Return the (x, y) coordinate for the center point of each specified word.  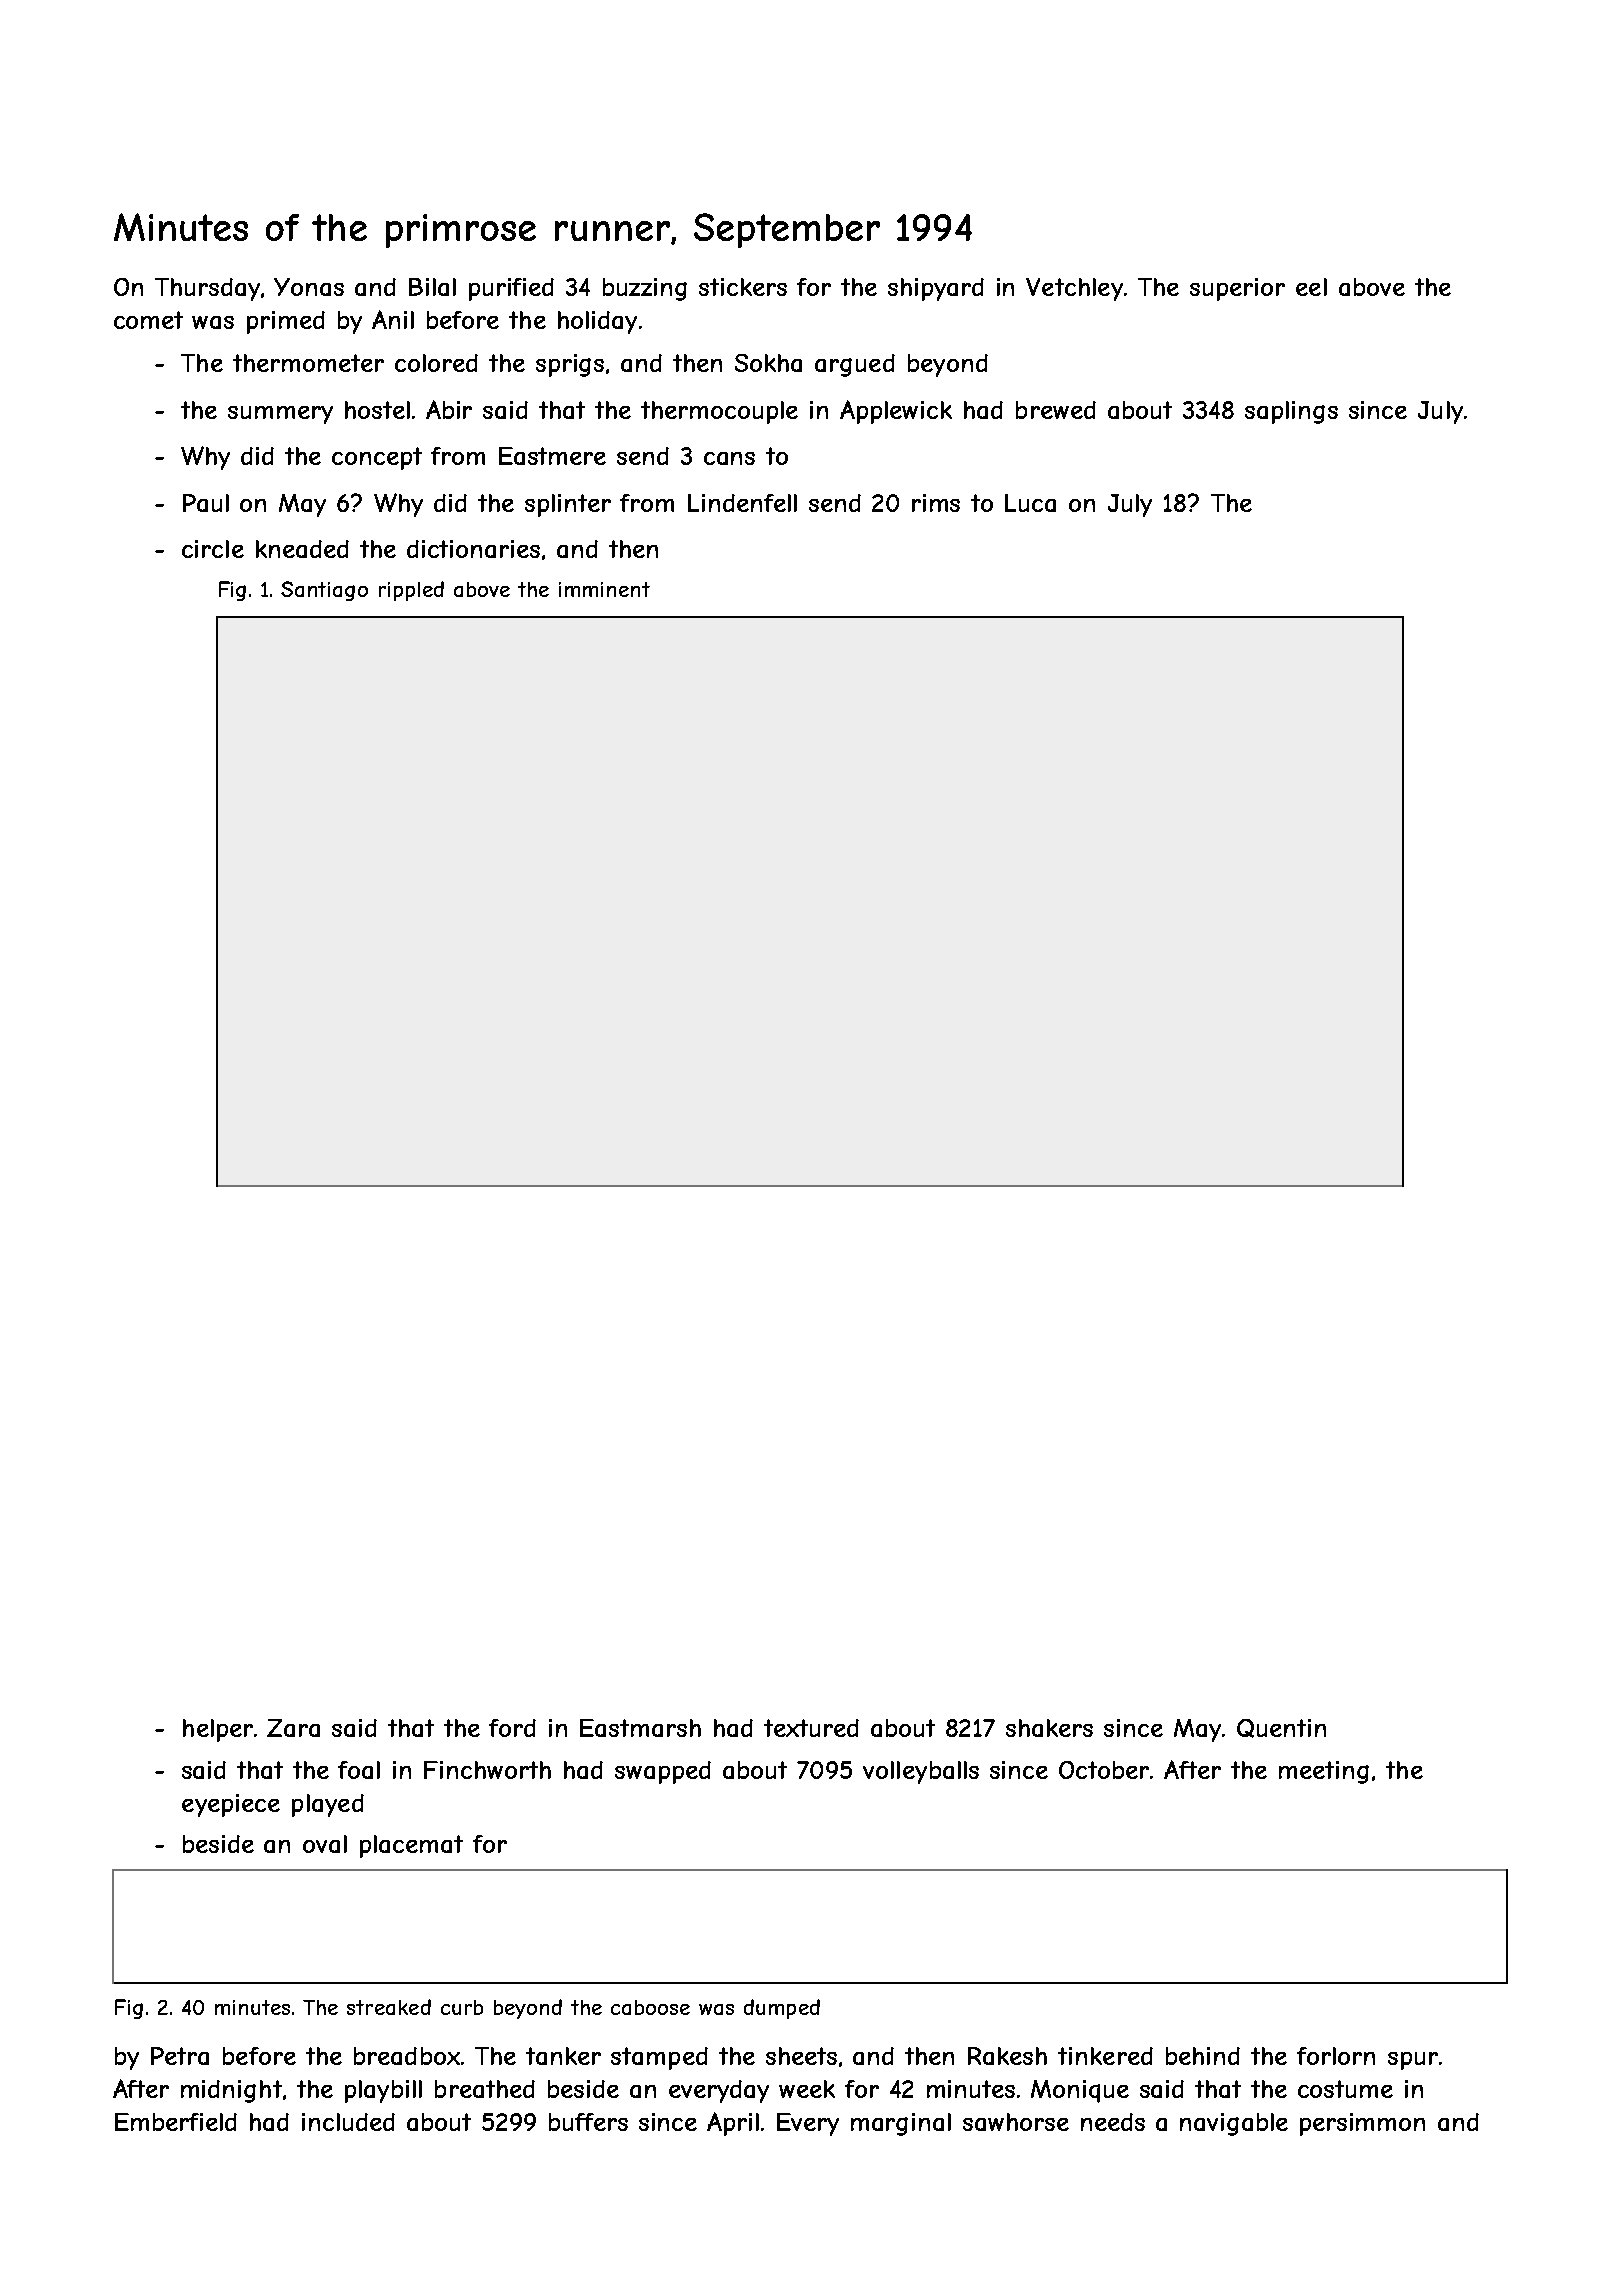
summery (280, 415)
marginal (901, 2124)
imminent (604, 589)
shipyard (936, 289)
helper (218, 1730)
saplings (1291, 412)
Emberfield (176, 2122)
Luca (1030, 503)
